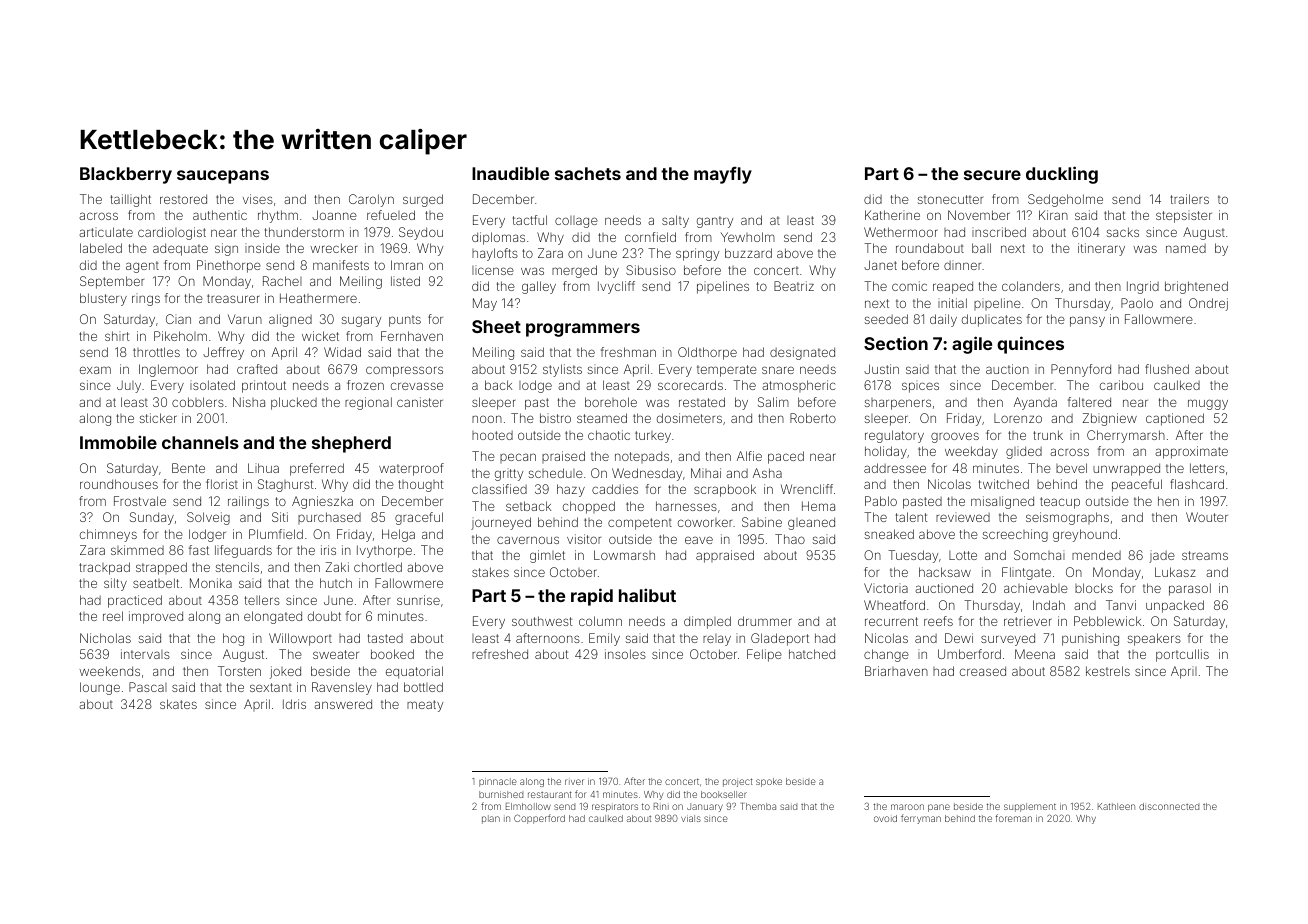 The height and width of the page is (924, 1308). I want to click on mayfly, so click(723, 175).
